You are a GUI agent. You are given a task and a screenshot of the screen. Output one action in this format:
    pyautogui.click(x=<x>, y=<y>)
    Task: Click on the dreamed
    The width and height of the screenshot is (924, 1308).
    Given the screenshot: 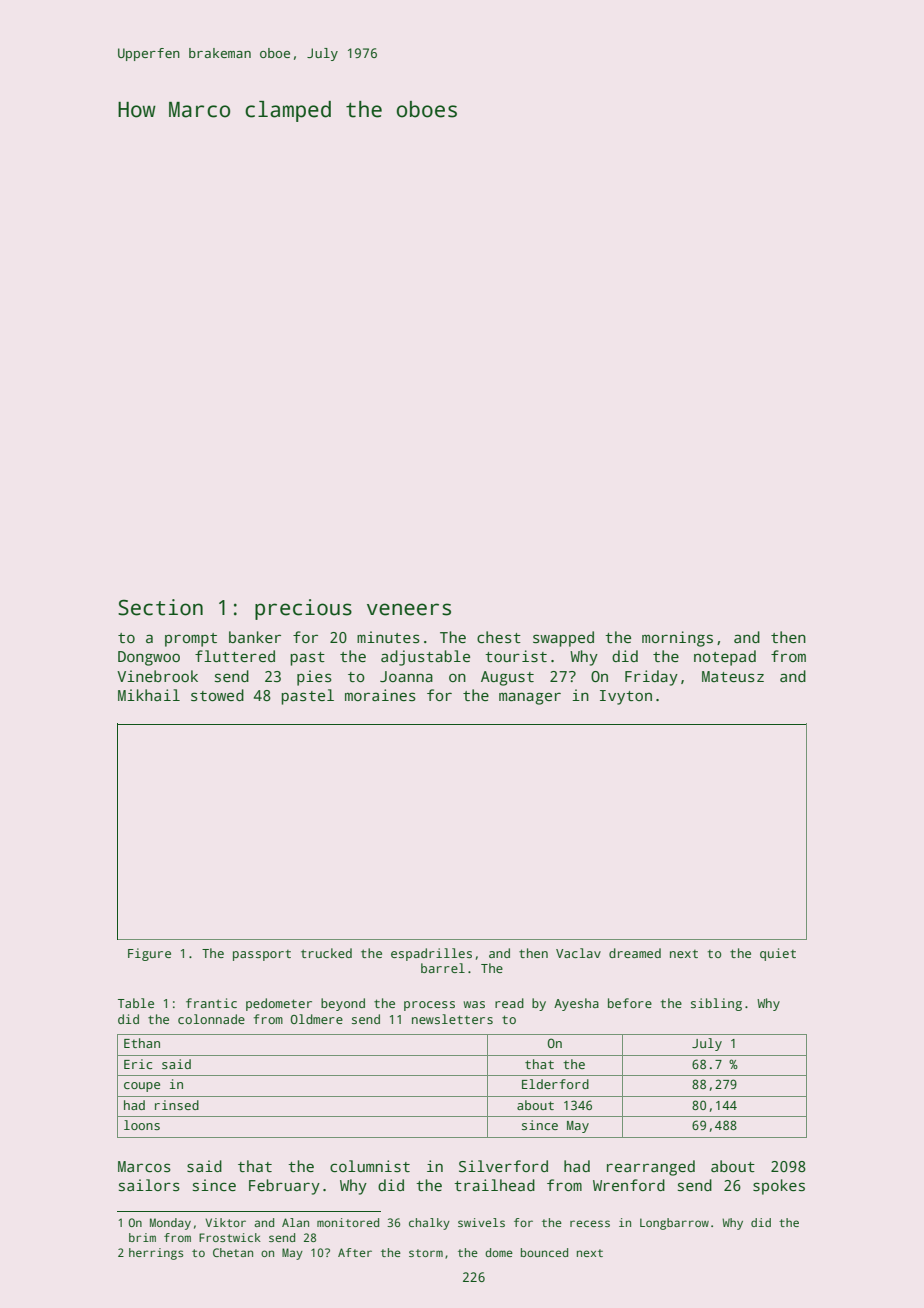 What is the action you would take?
    pyautogui.click(x=635, y=953)
